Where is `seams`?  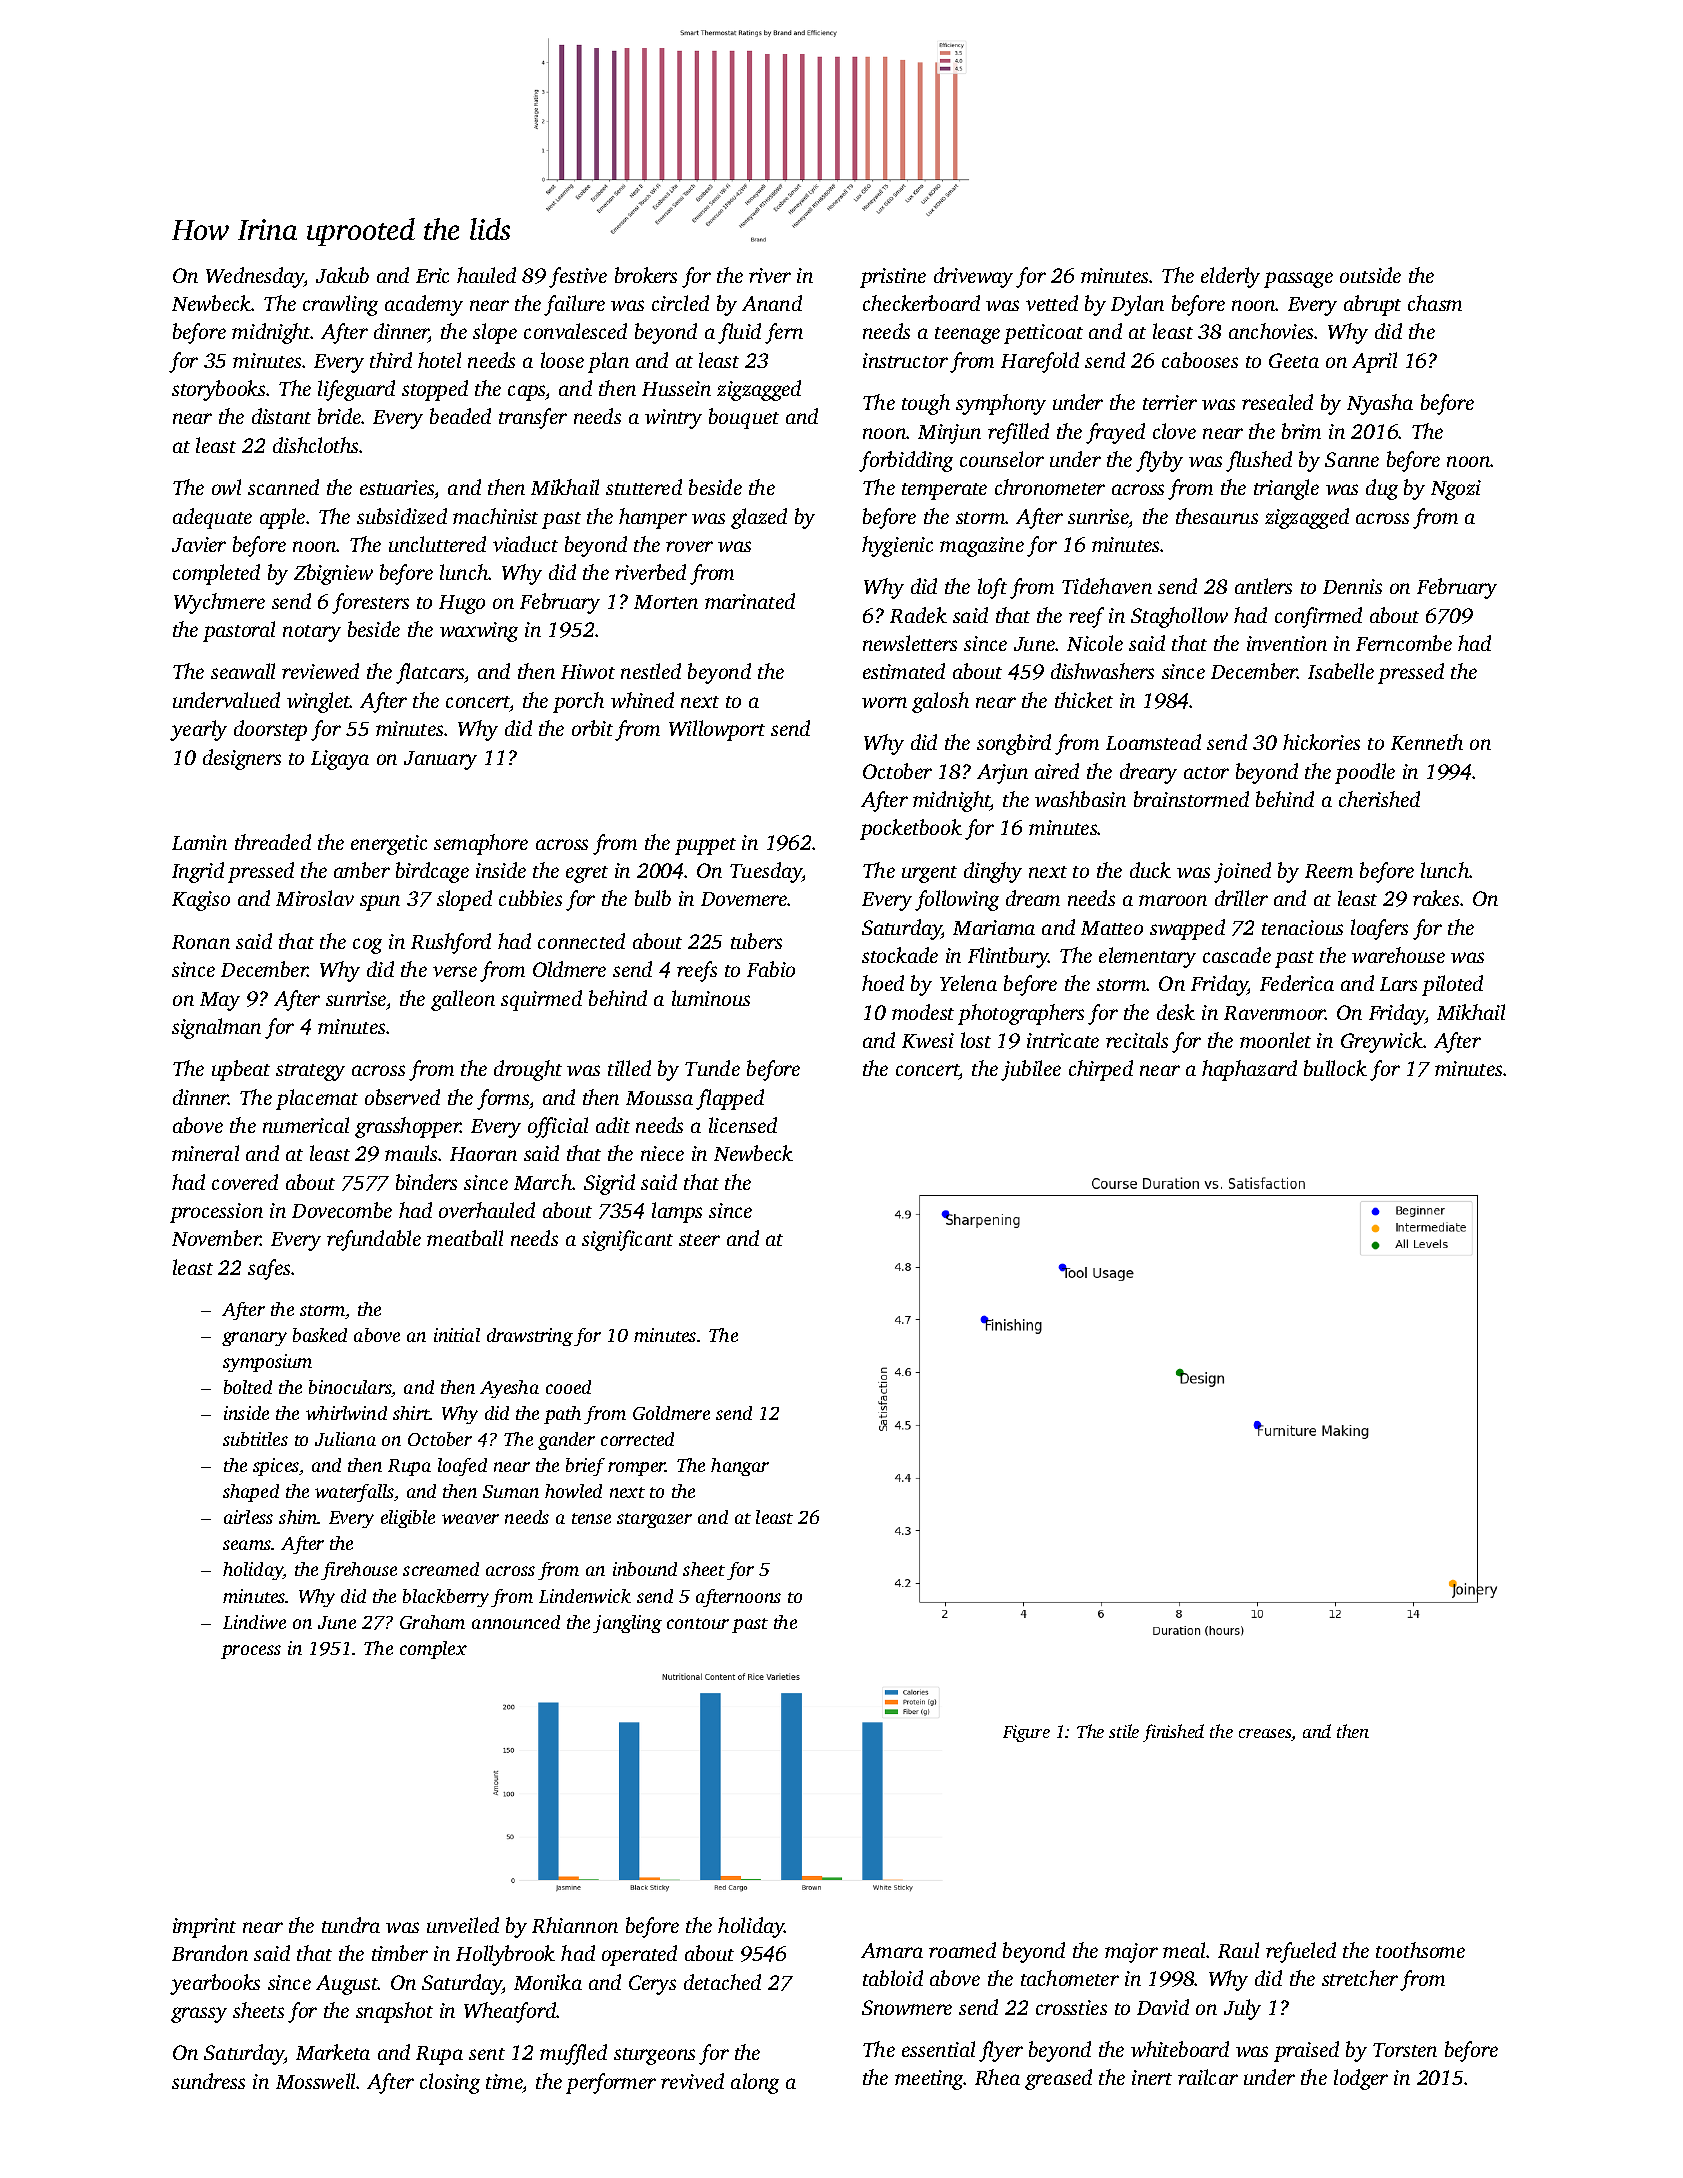 seams is located at coordinates (247, 1545).
